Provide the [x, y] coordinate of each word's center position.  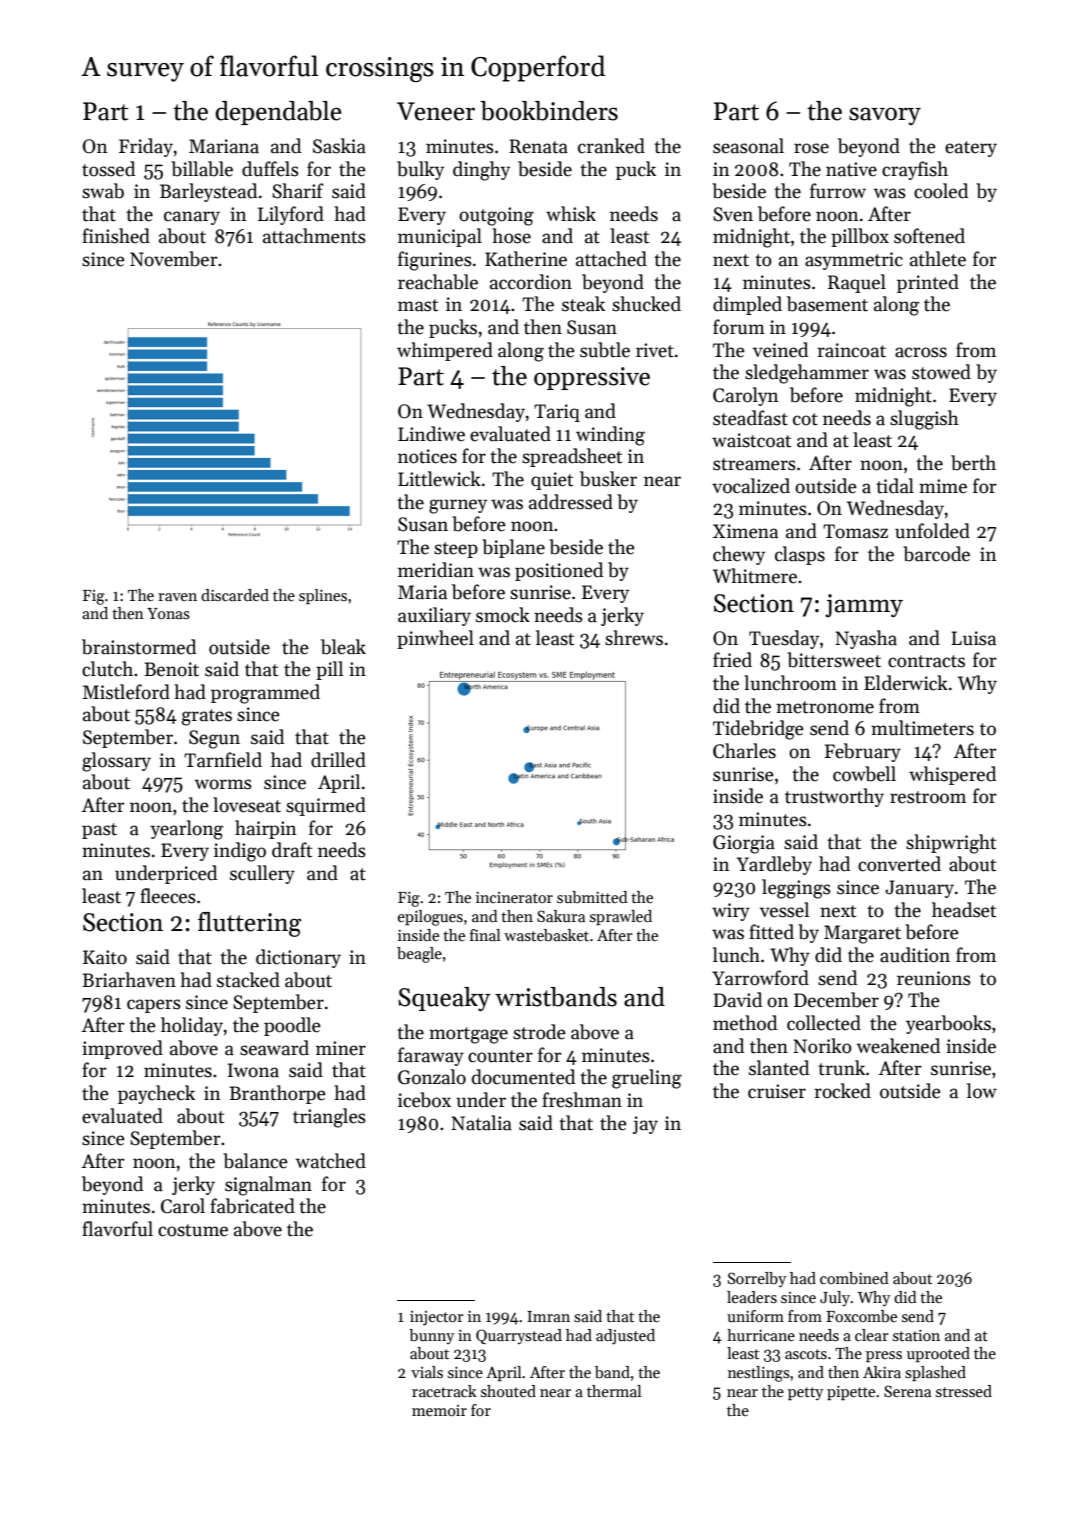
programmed [265, 694]
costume [193, 1230]
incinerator [514, 897]
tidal [895, 486]
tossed [108, 169]
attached [611, 259]
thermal [614, 1391]
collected [824, 1023]
